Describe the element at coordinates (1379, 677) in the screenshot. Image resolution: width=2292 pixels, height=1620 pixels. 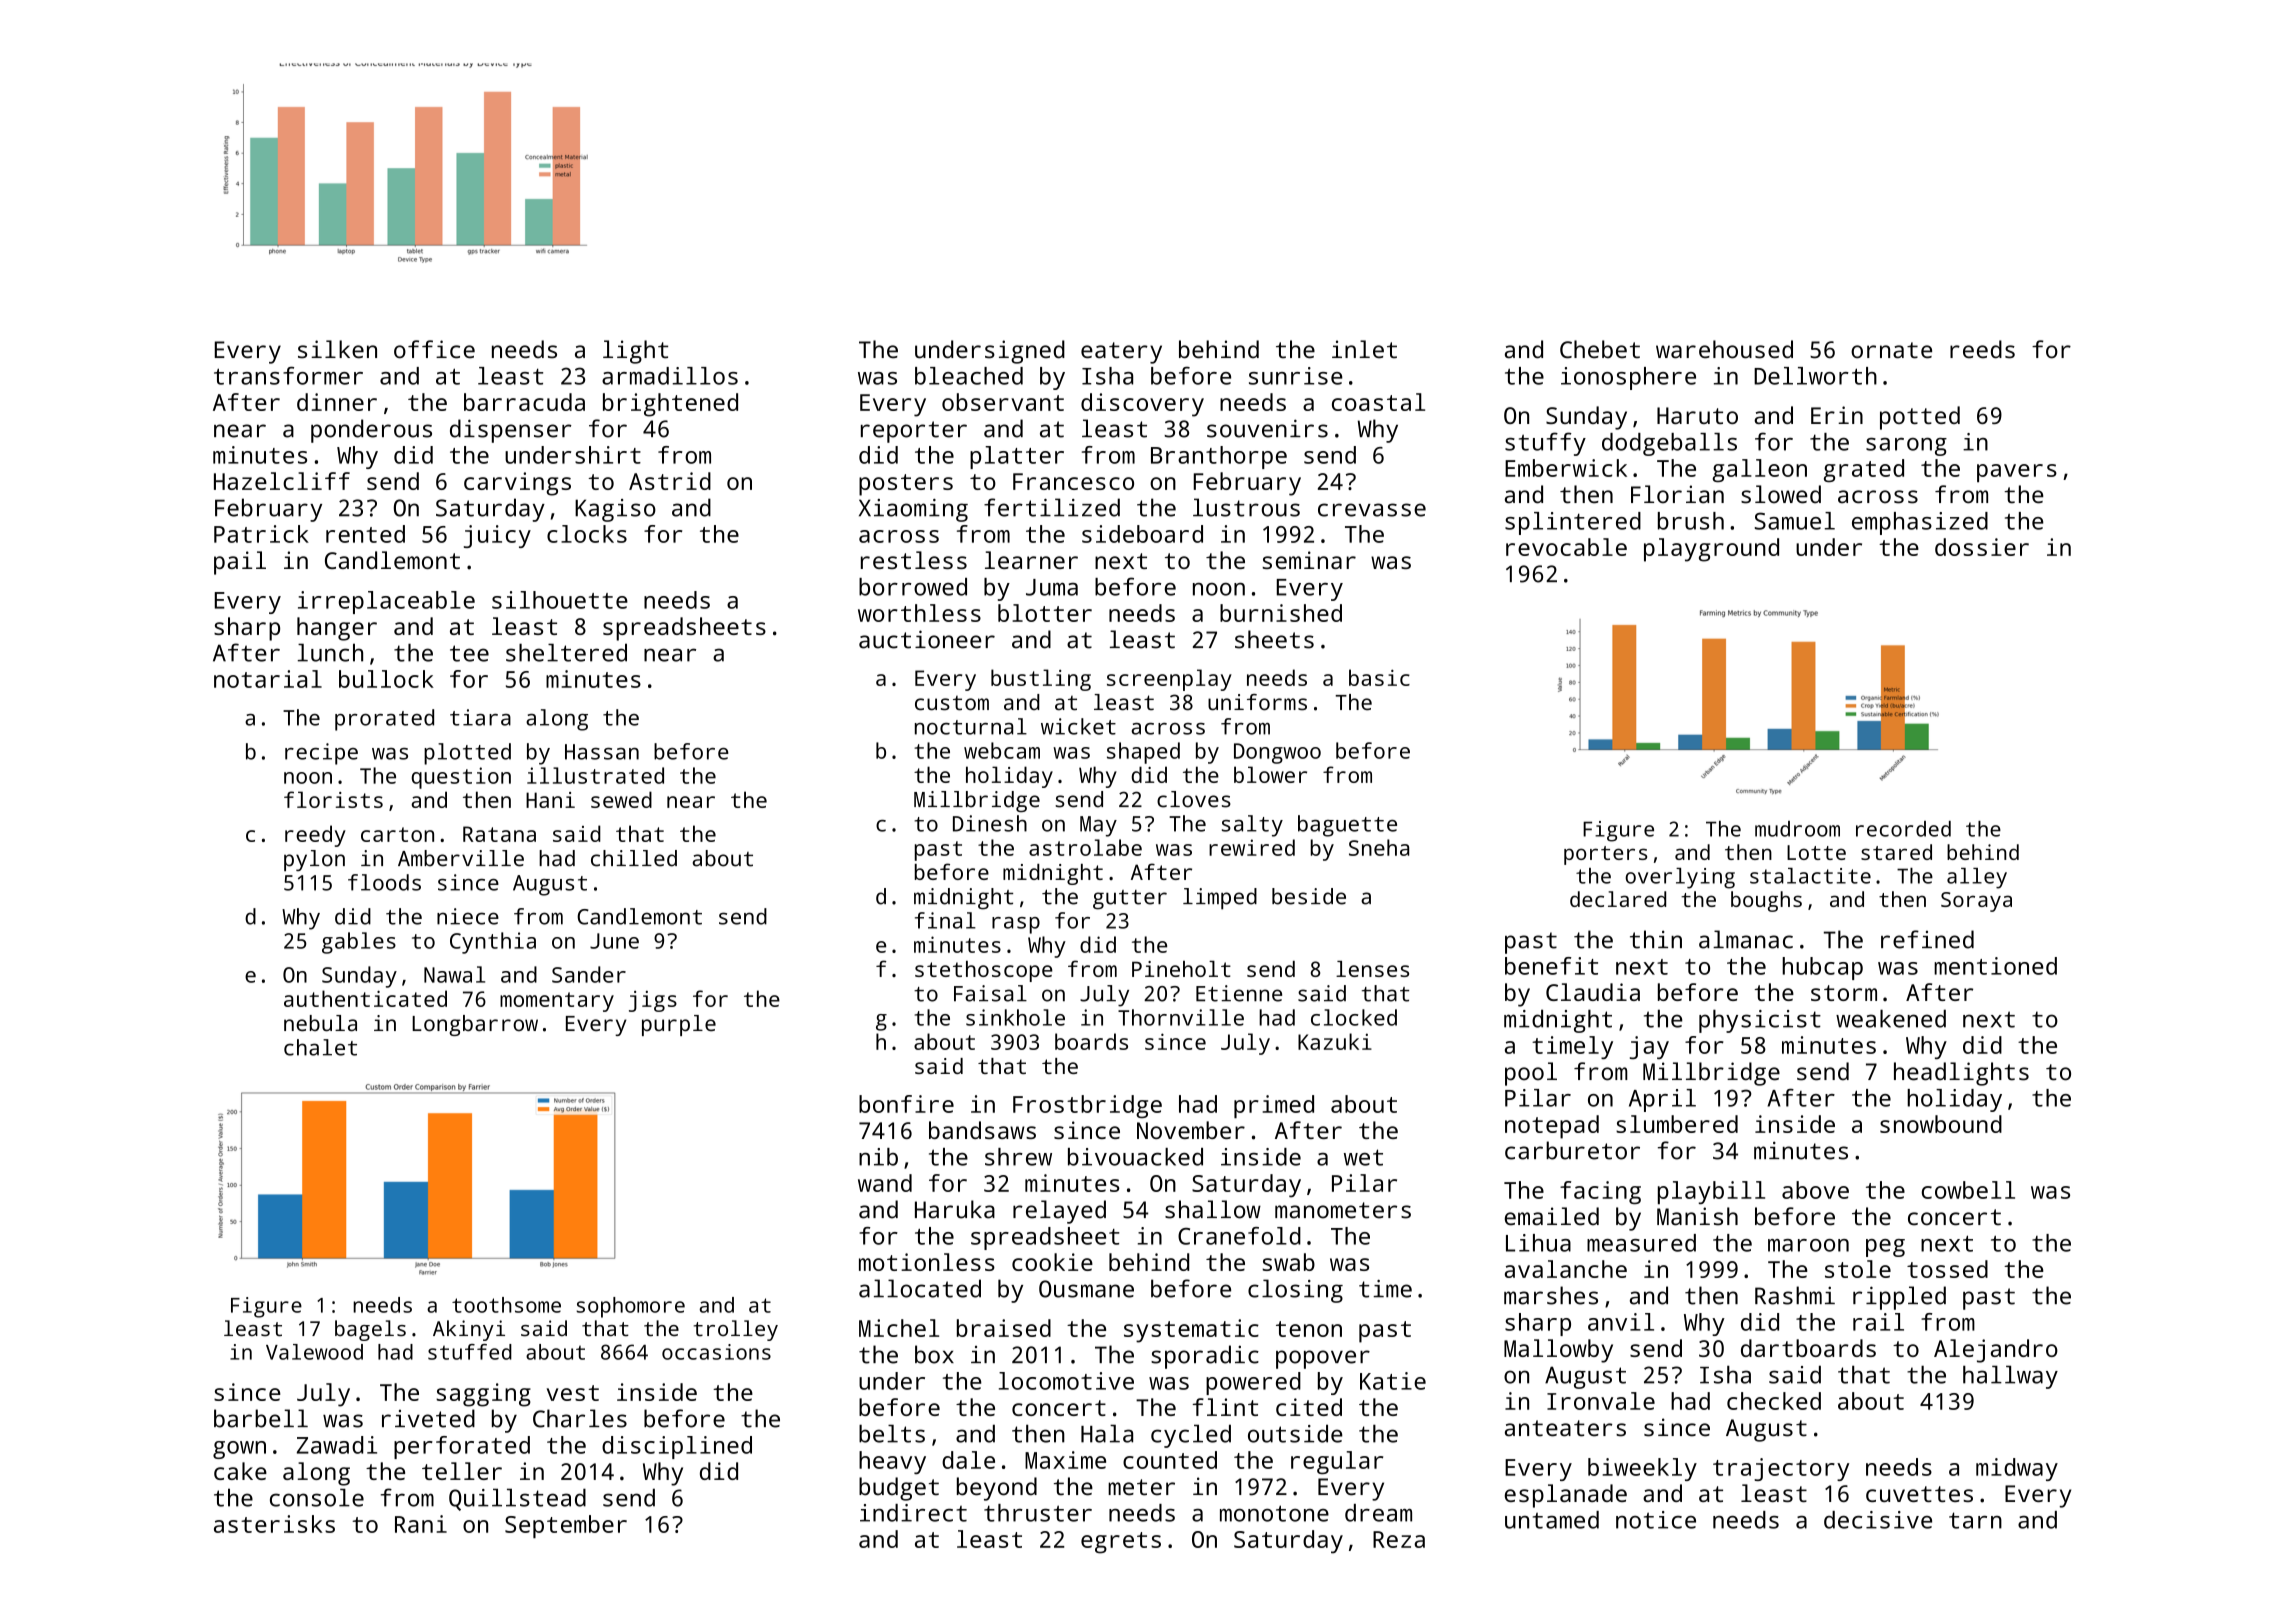
I see `basic` at that location.
